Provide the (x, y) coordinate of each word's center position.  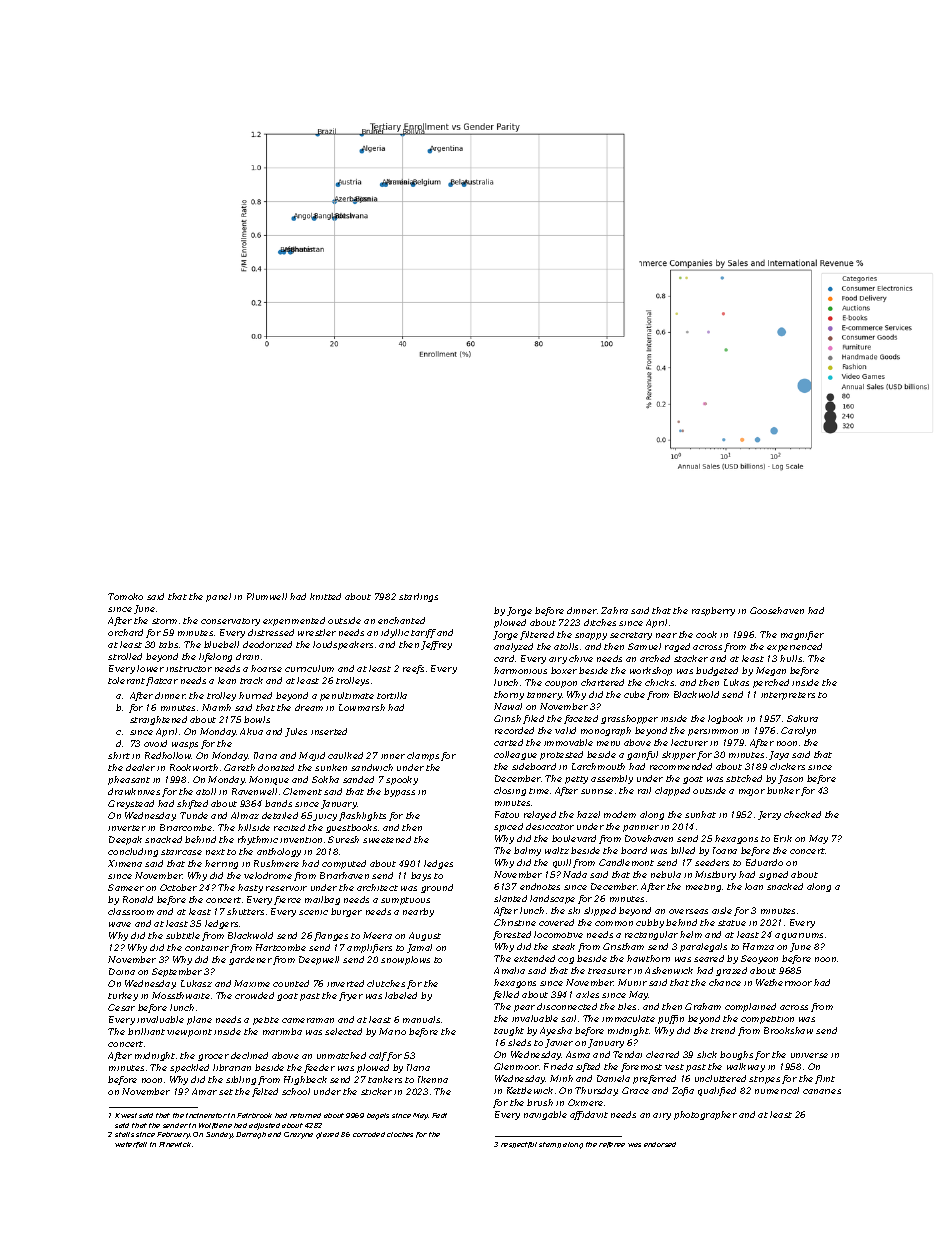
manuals (421, 1019)
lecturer (689, 742)
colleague (515, 755)
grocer (213, 1057)
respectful (519, 1145)
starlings (418, 597)
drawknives (134, 791)
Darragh (251, 1135)
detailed (280, 815)
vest (674, 1067)
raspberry (713, 611)
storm (164, 621)
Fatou (507, 814)
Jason (790, 779)
